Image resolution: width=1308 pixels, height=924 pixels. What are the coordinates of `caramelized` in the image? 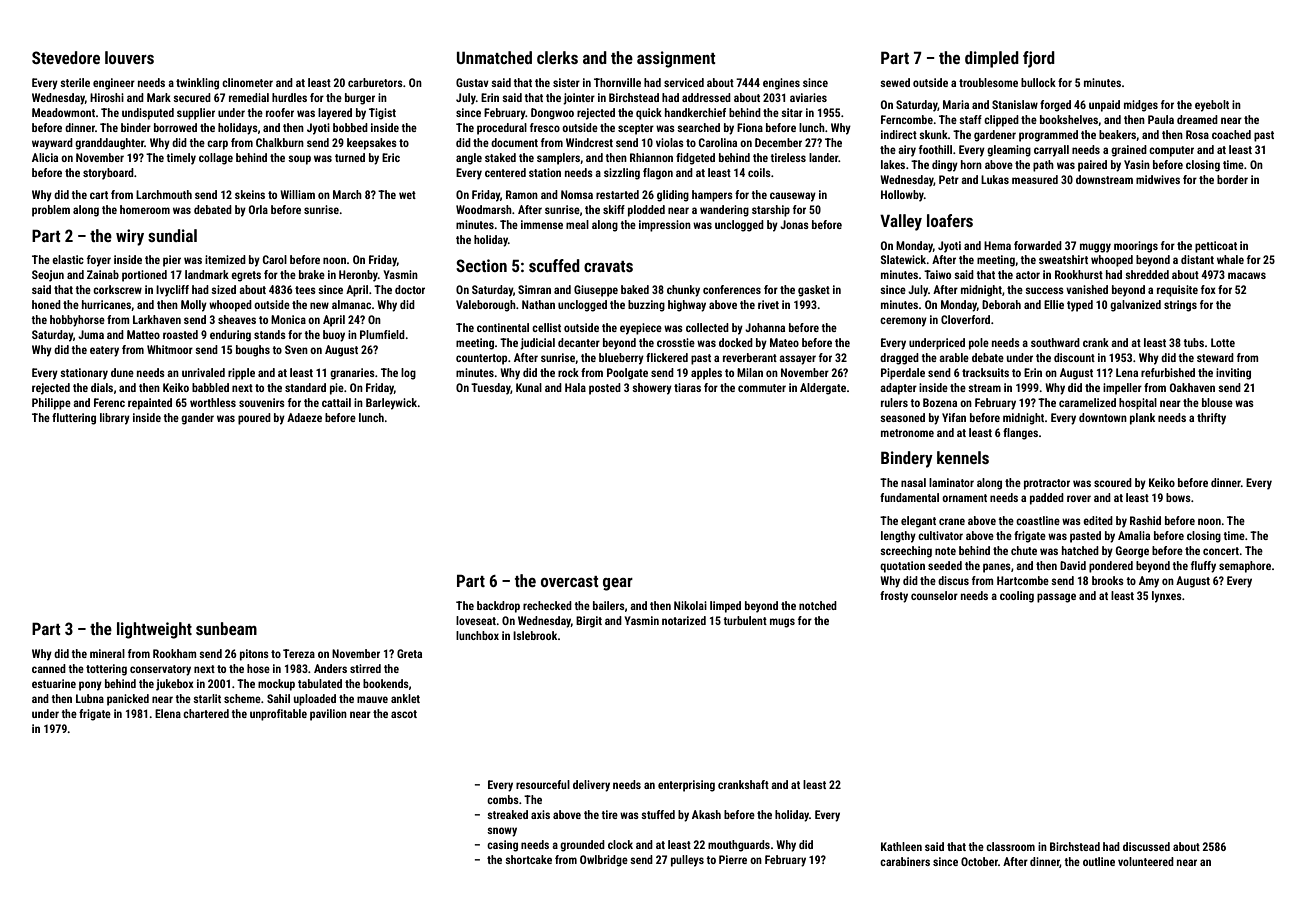 It's located at (1087, 402).
